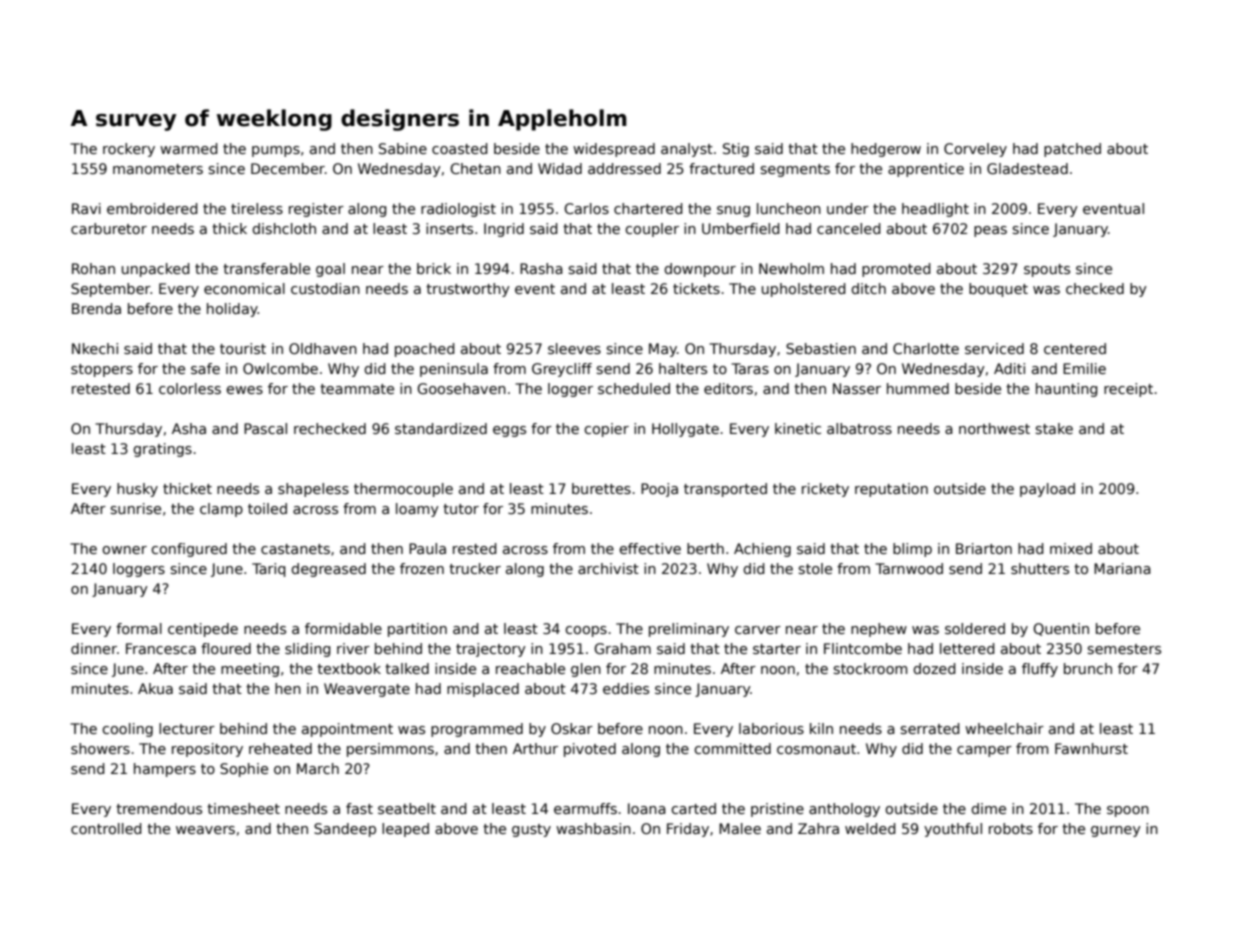  I want to click on Achieng, so click(762, 550).
